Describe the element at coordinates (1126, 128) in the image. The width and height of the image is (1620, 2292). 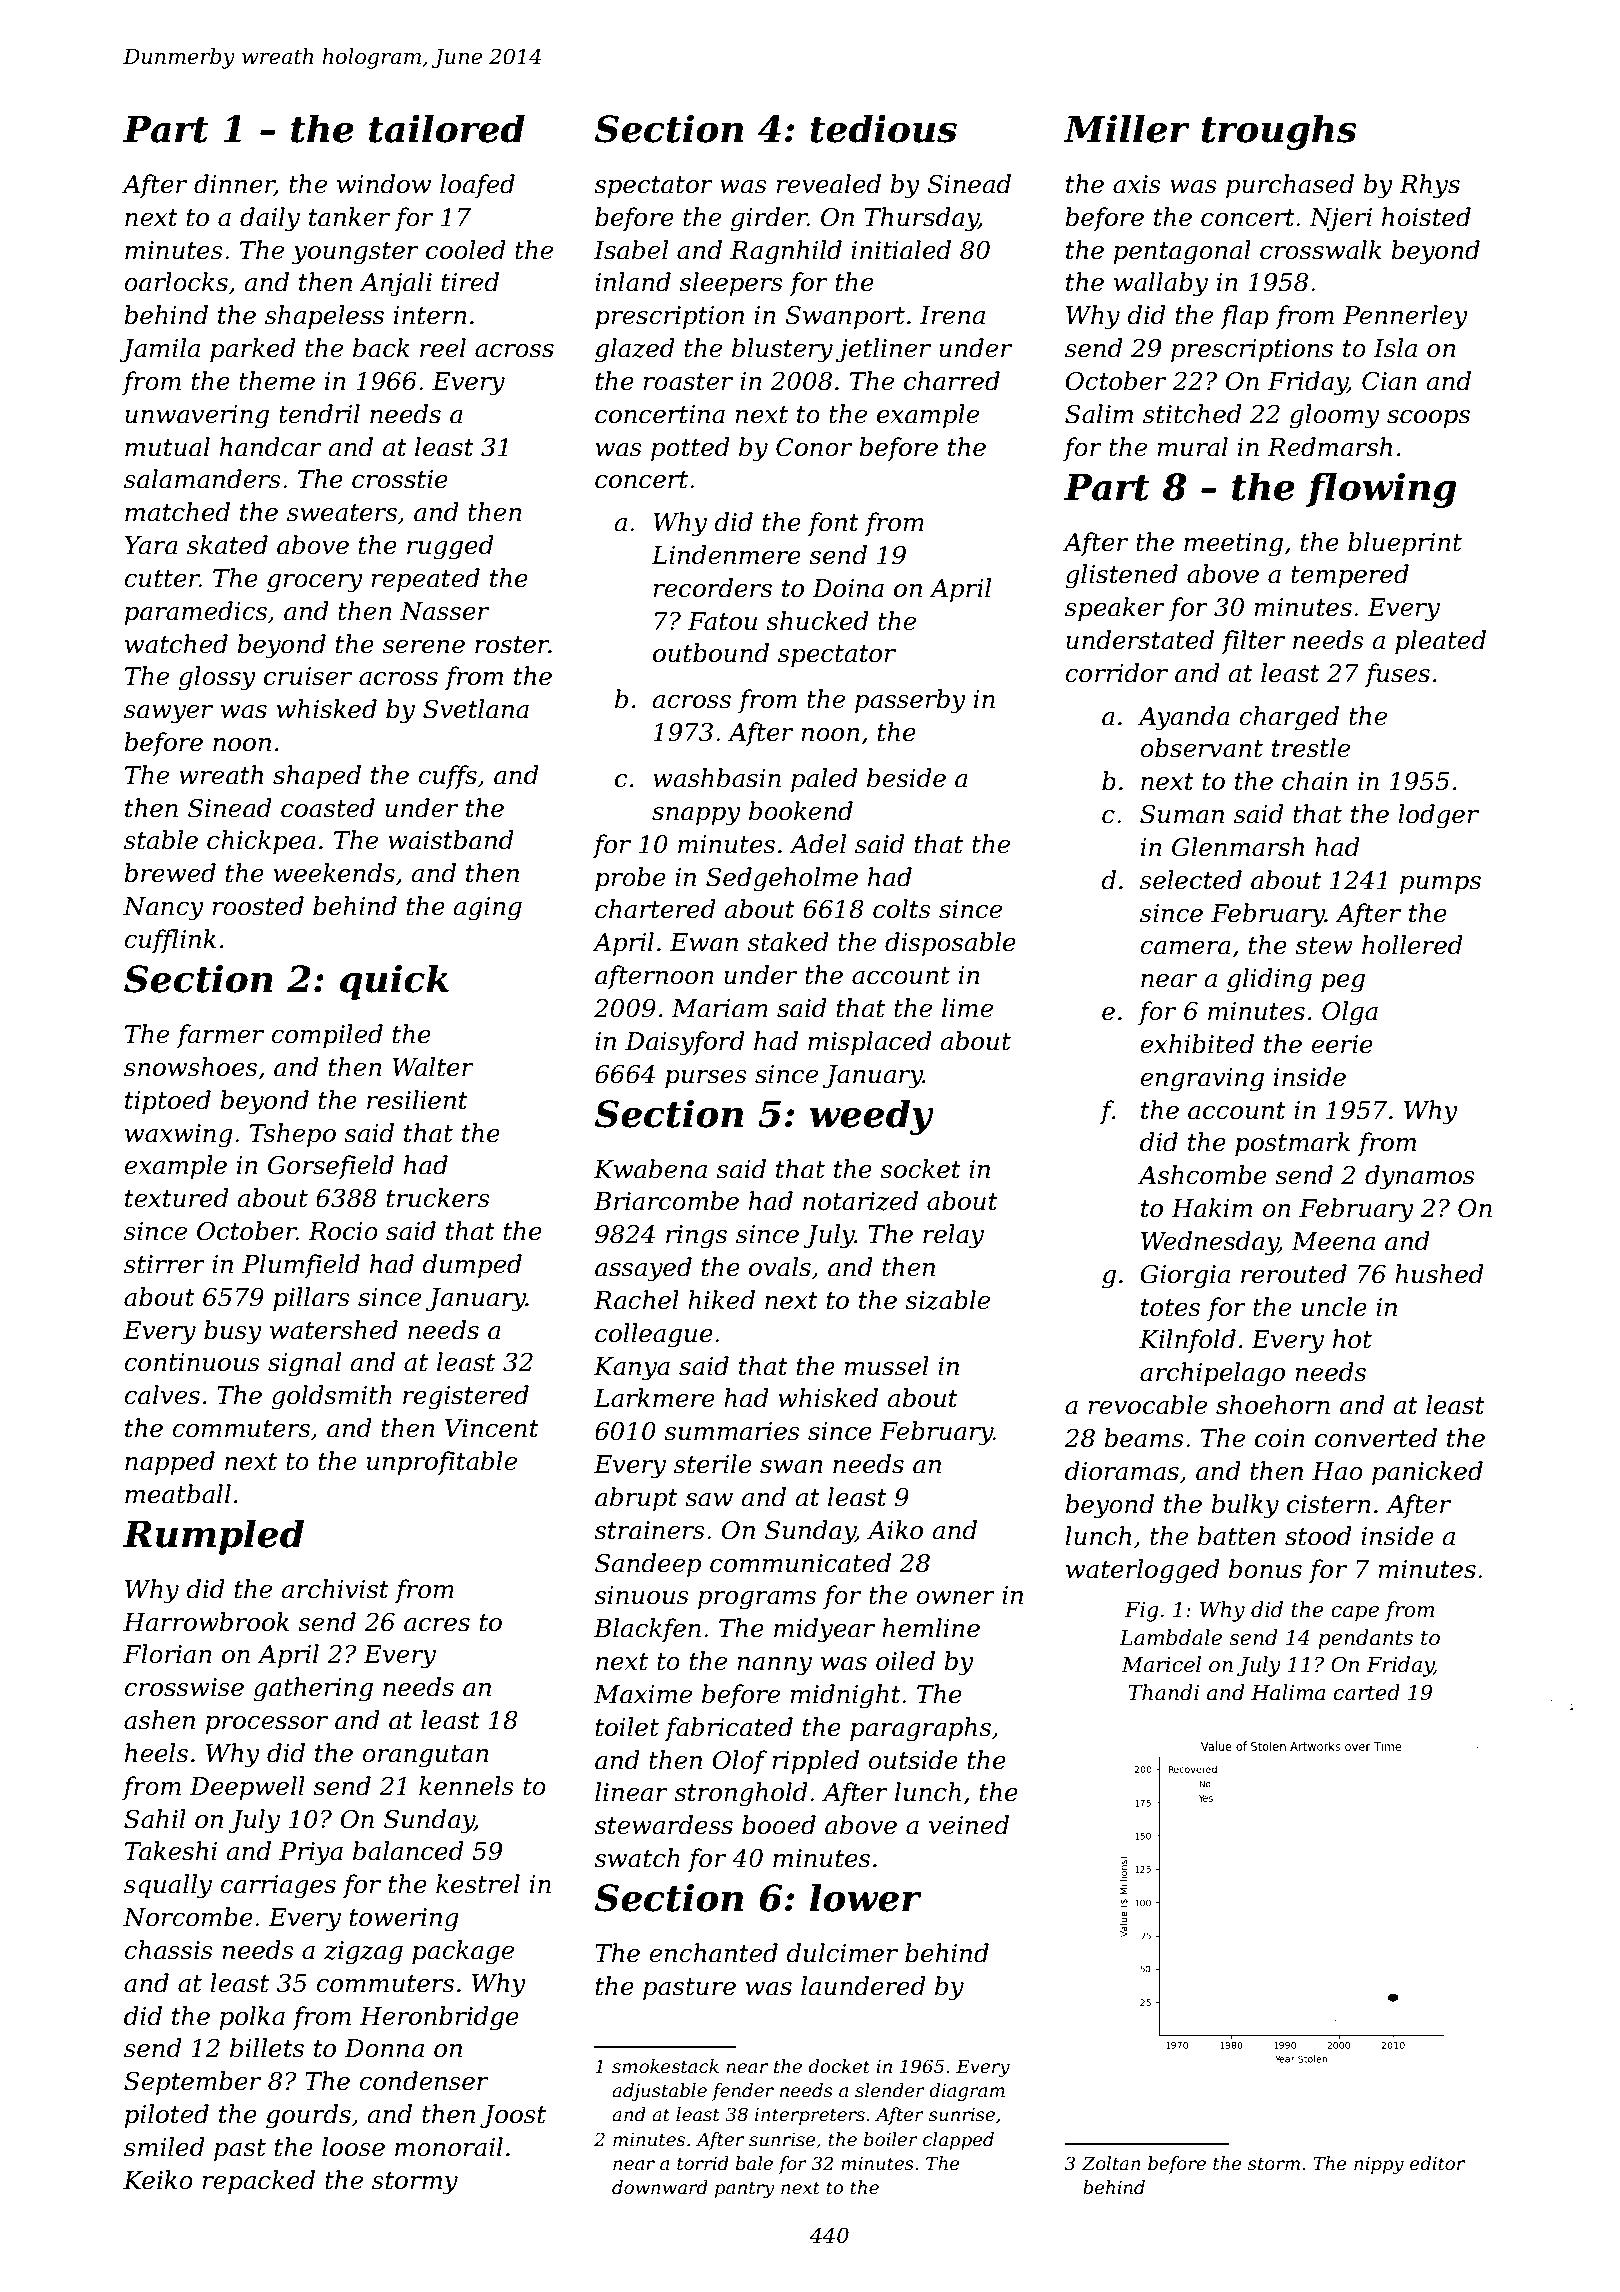
I see `Miller` at that location.
